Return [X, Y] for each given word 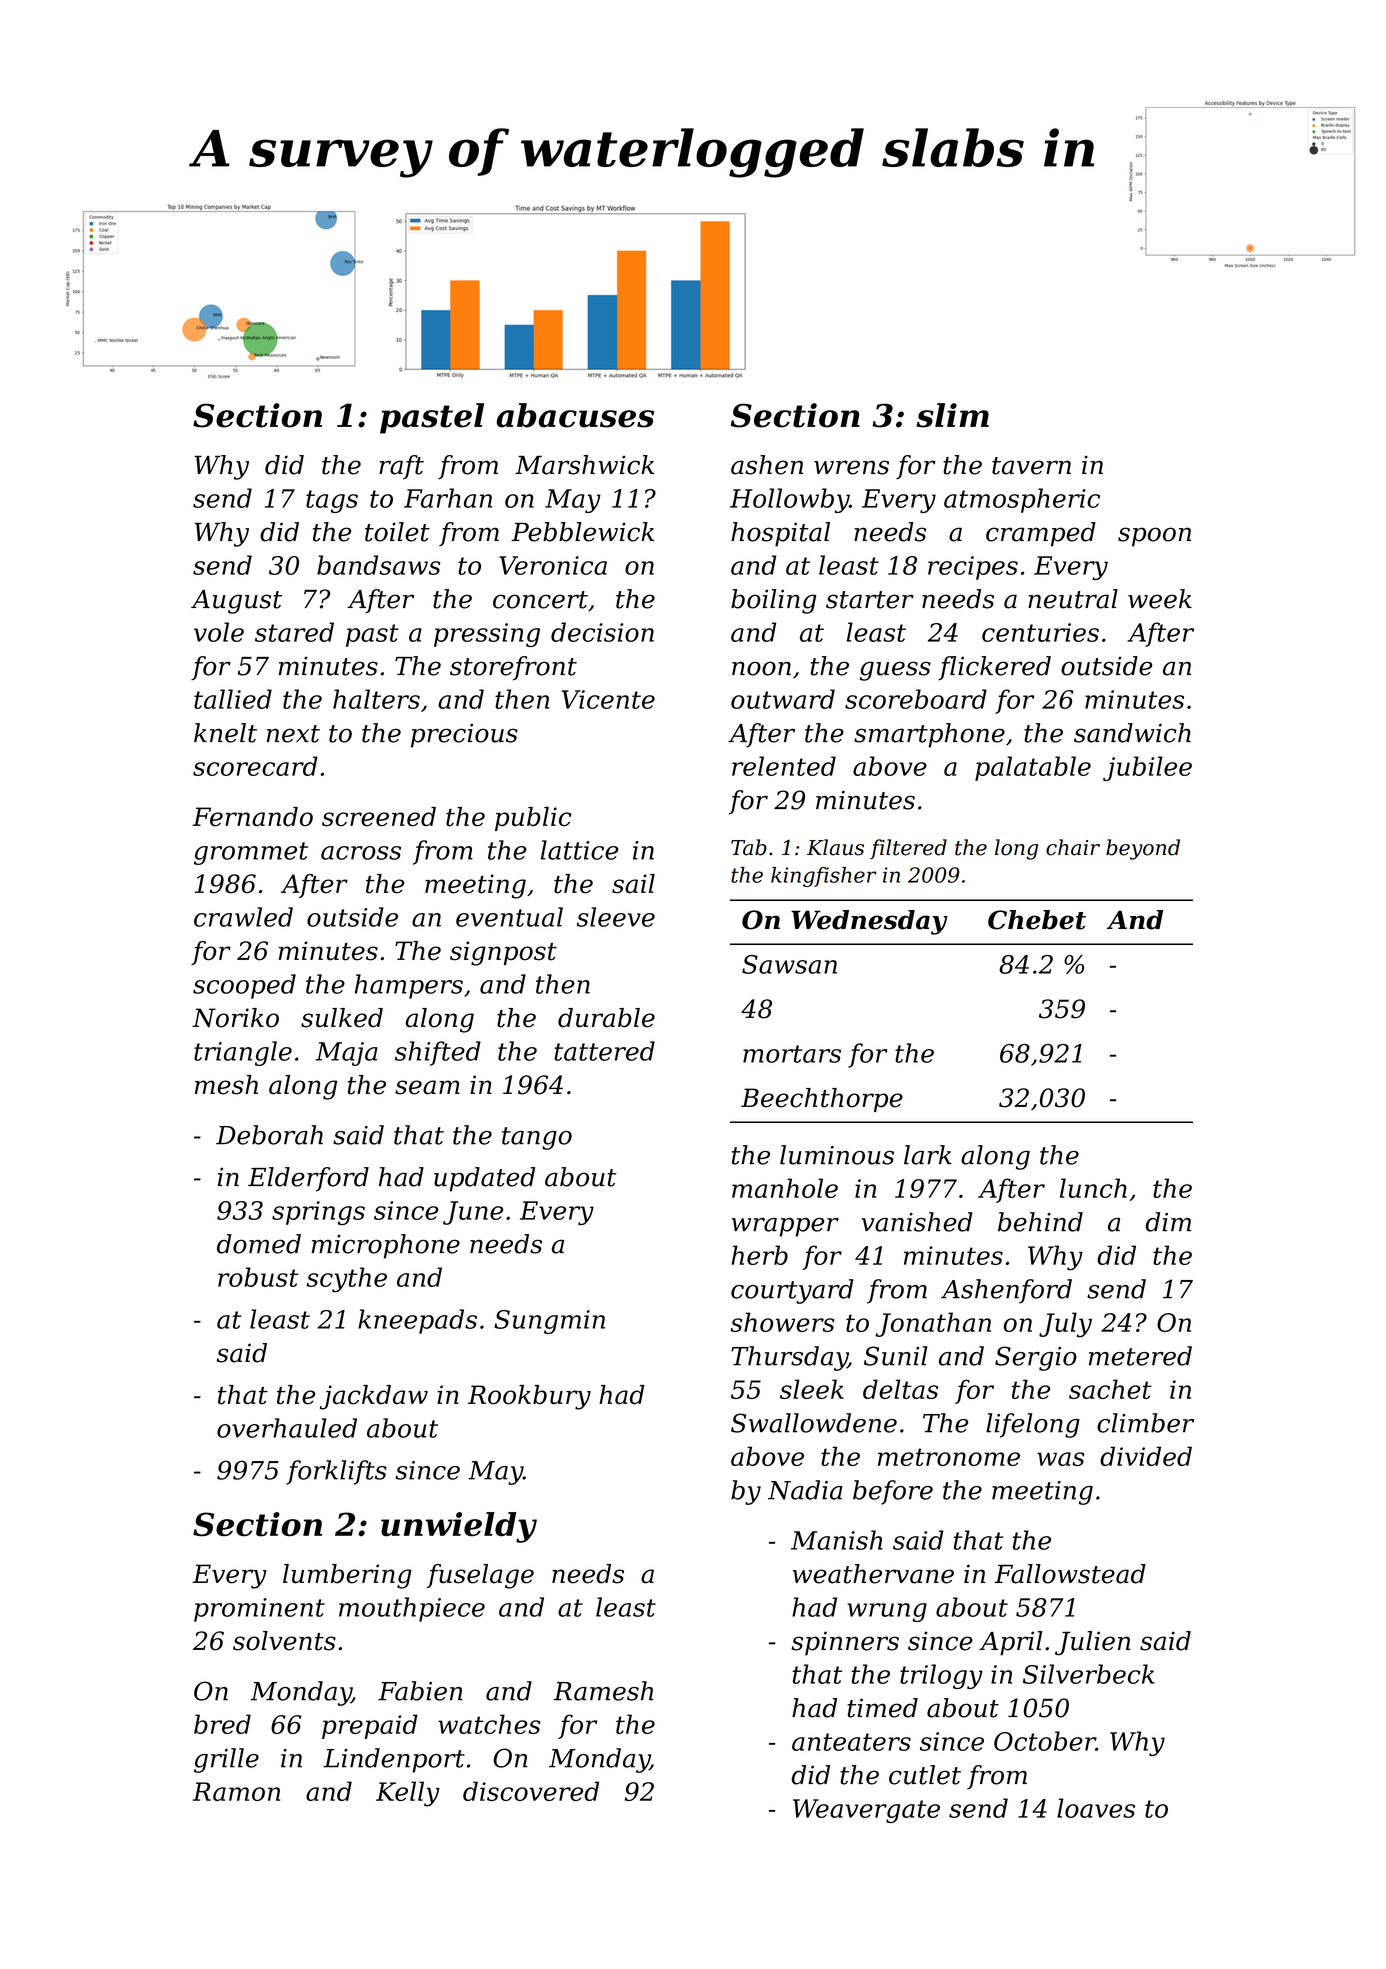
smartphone [929, 735]
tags [332, 501]
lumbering [347, 1576]
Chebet [1037, 920]
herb [759, 1255]
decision [602, 632]
